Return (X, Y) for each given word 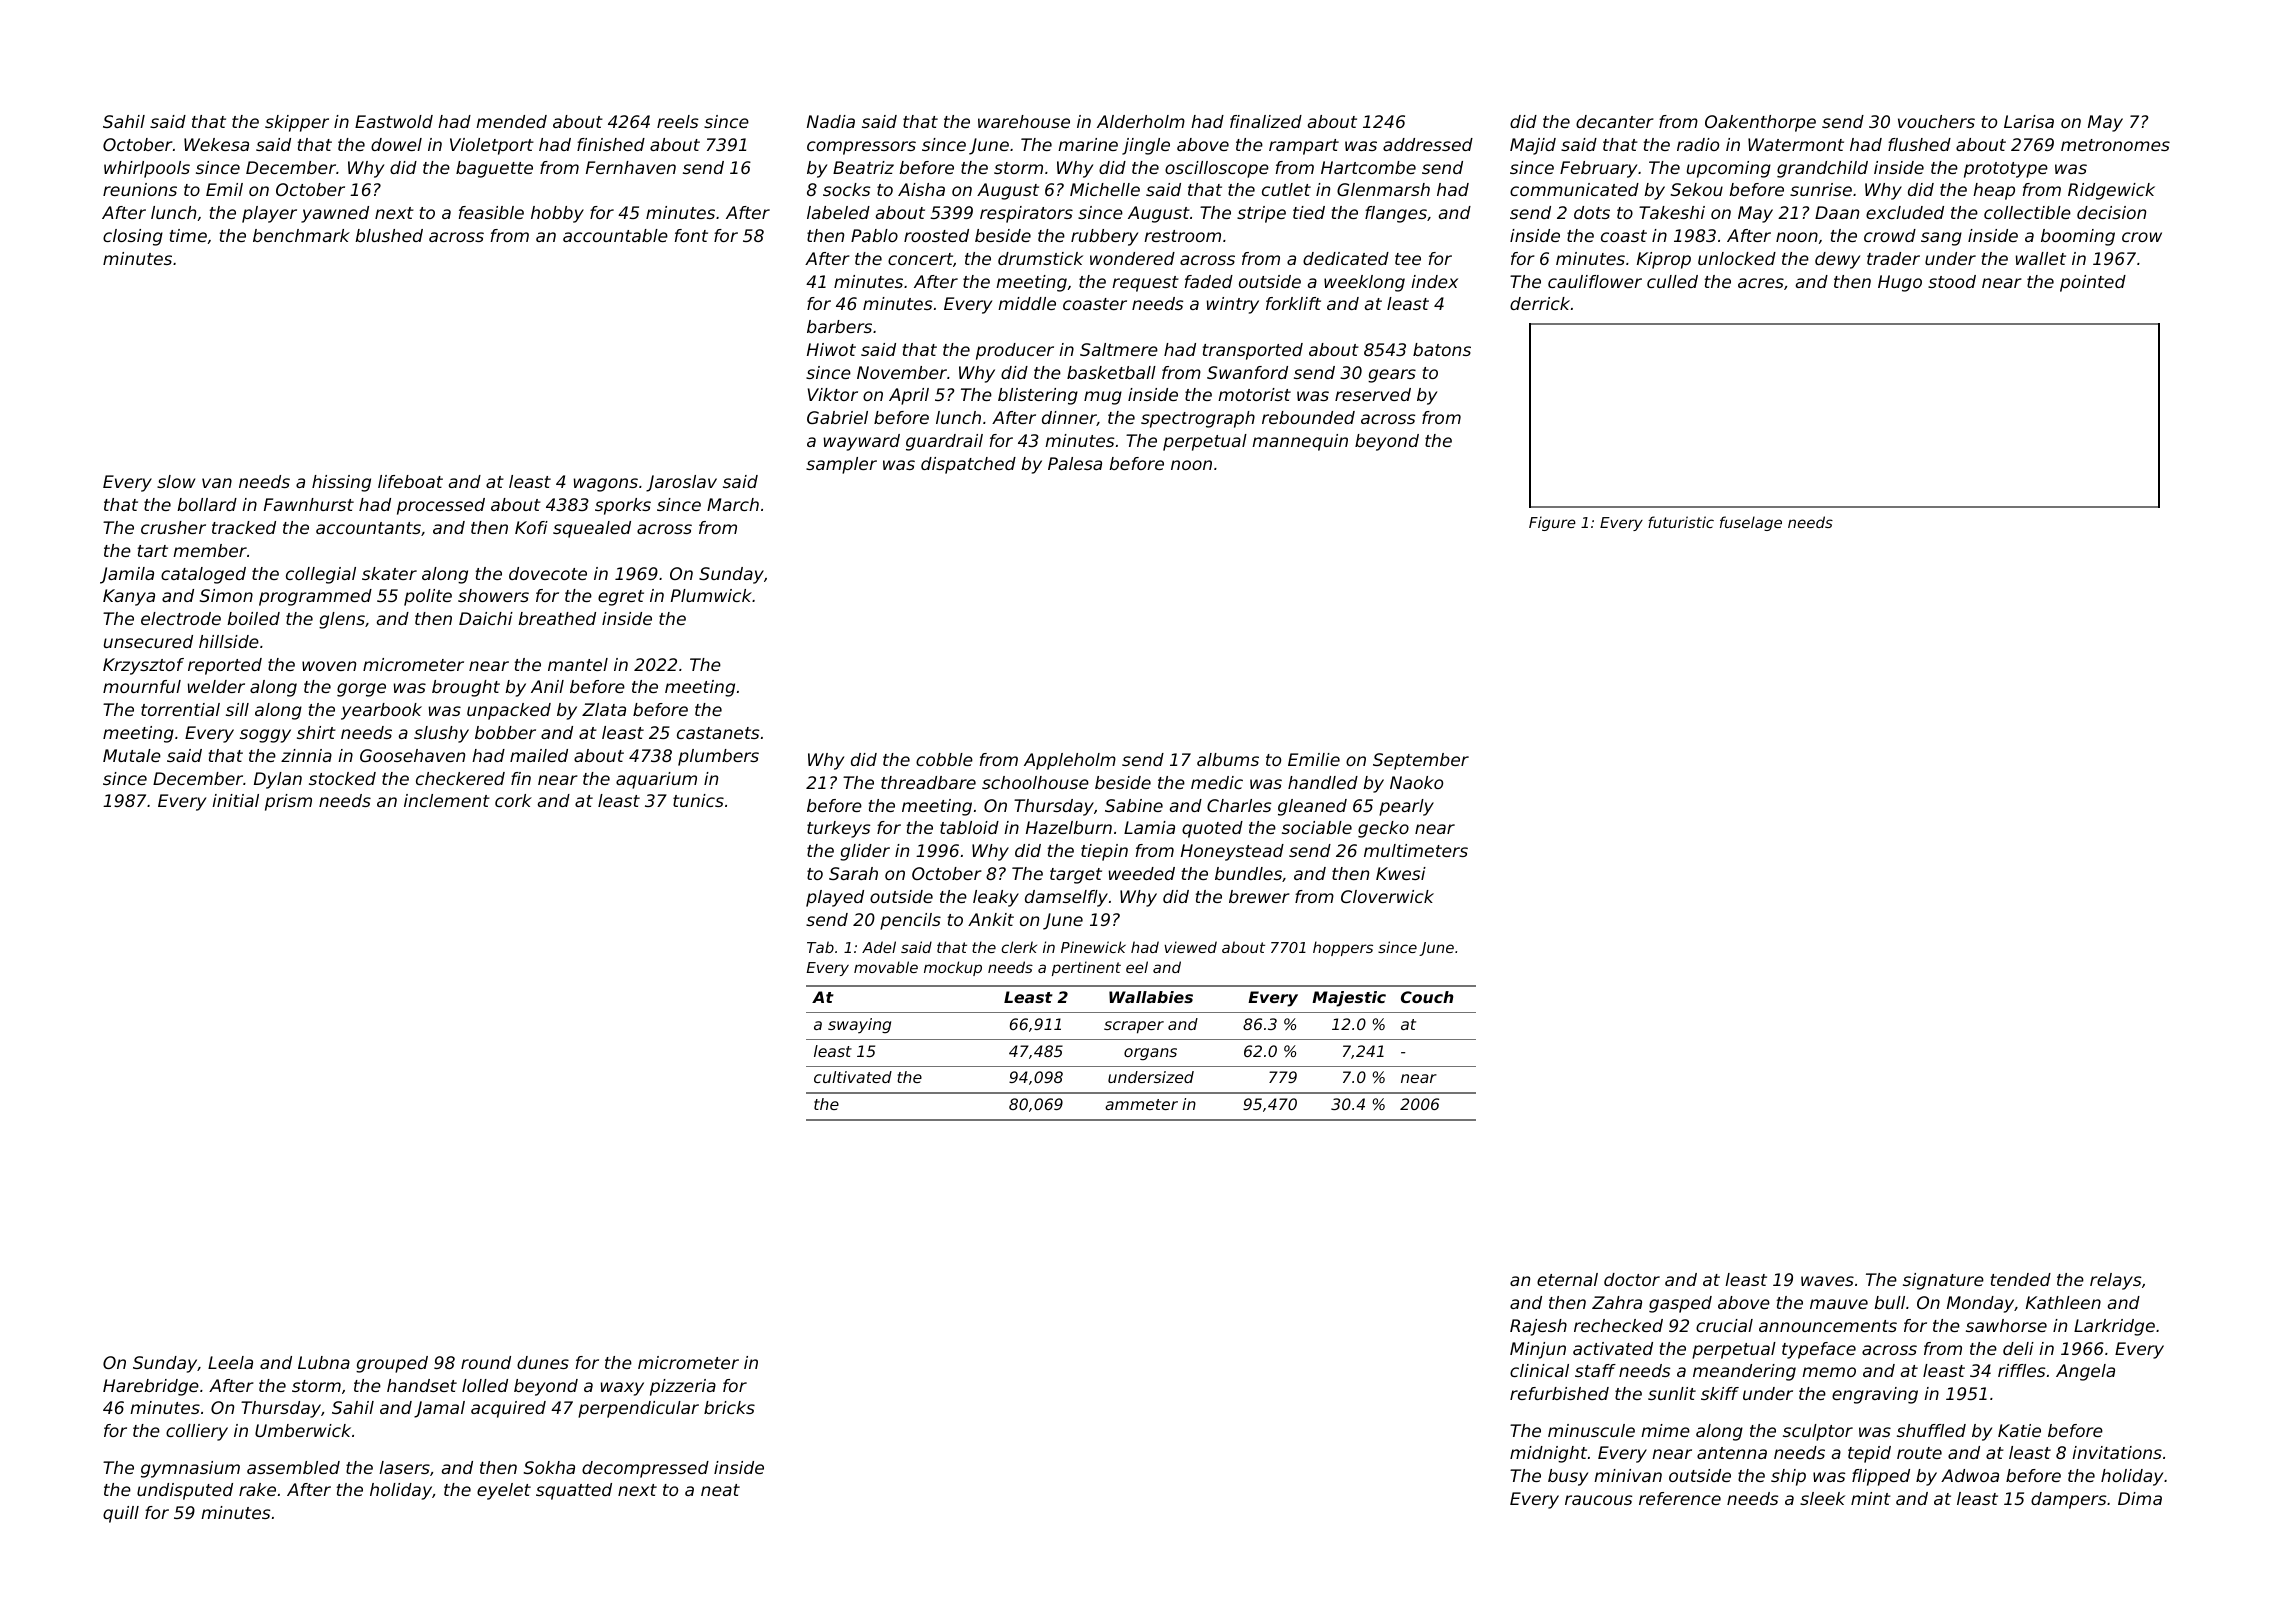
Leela (230, 1362)
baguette (494, 169)
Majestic (1349, 999)
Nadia (831, 121)
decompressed (645, 1469)
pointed (2093, 283)
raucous (1598, 1500)
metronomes (2115, 145)
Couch (1427, 997)
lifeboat (410, 481)
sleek (1822, 1498)
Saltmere (1119, 349)
